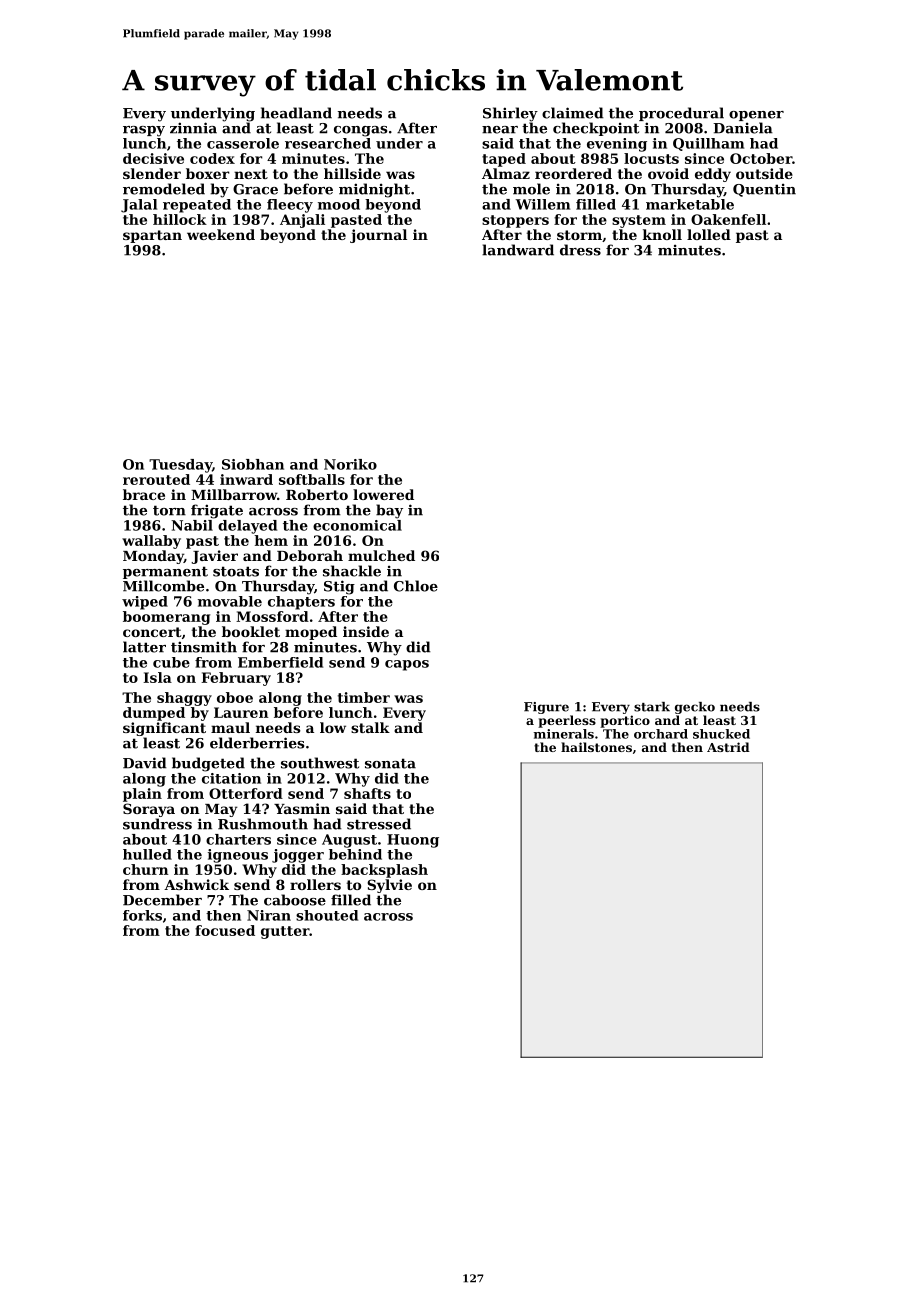  What do you see at coordinates (221, 234) in the page?
I see `weekend` at bounding box center [221, 234].
